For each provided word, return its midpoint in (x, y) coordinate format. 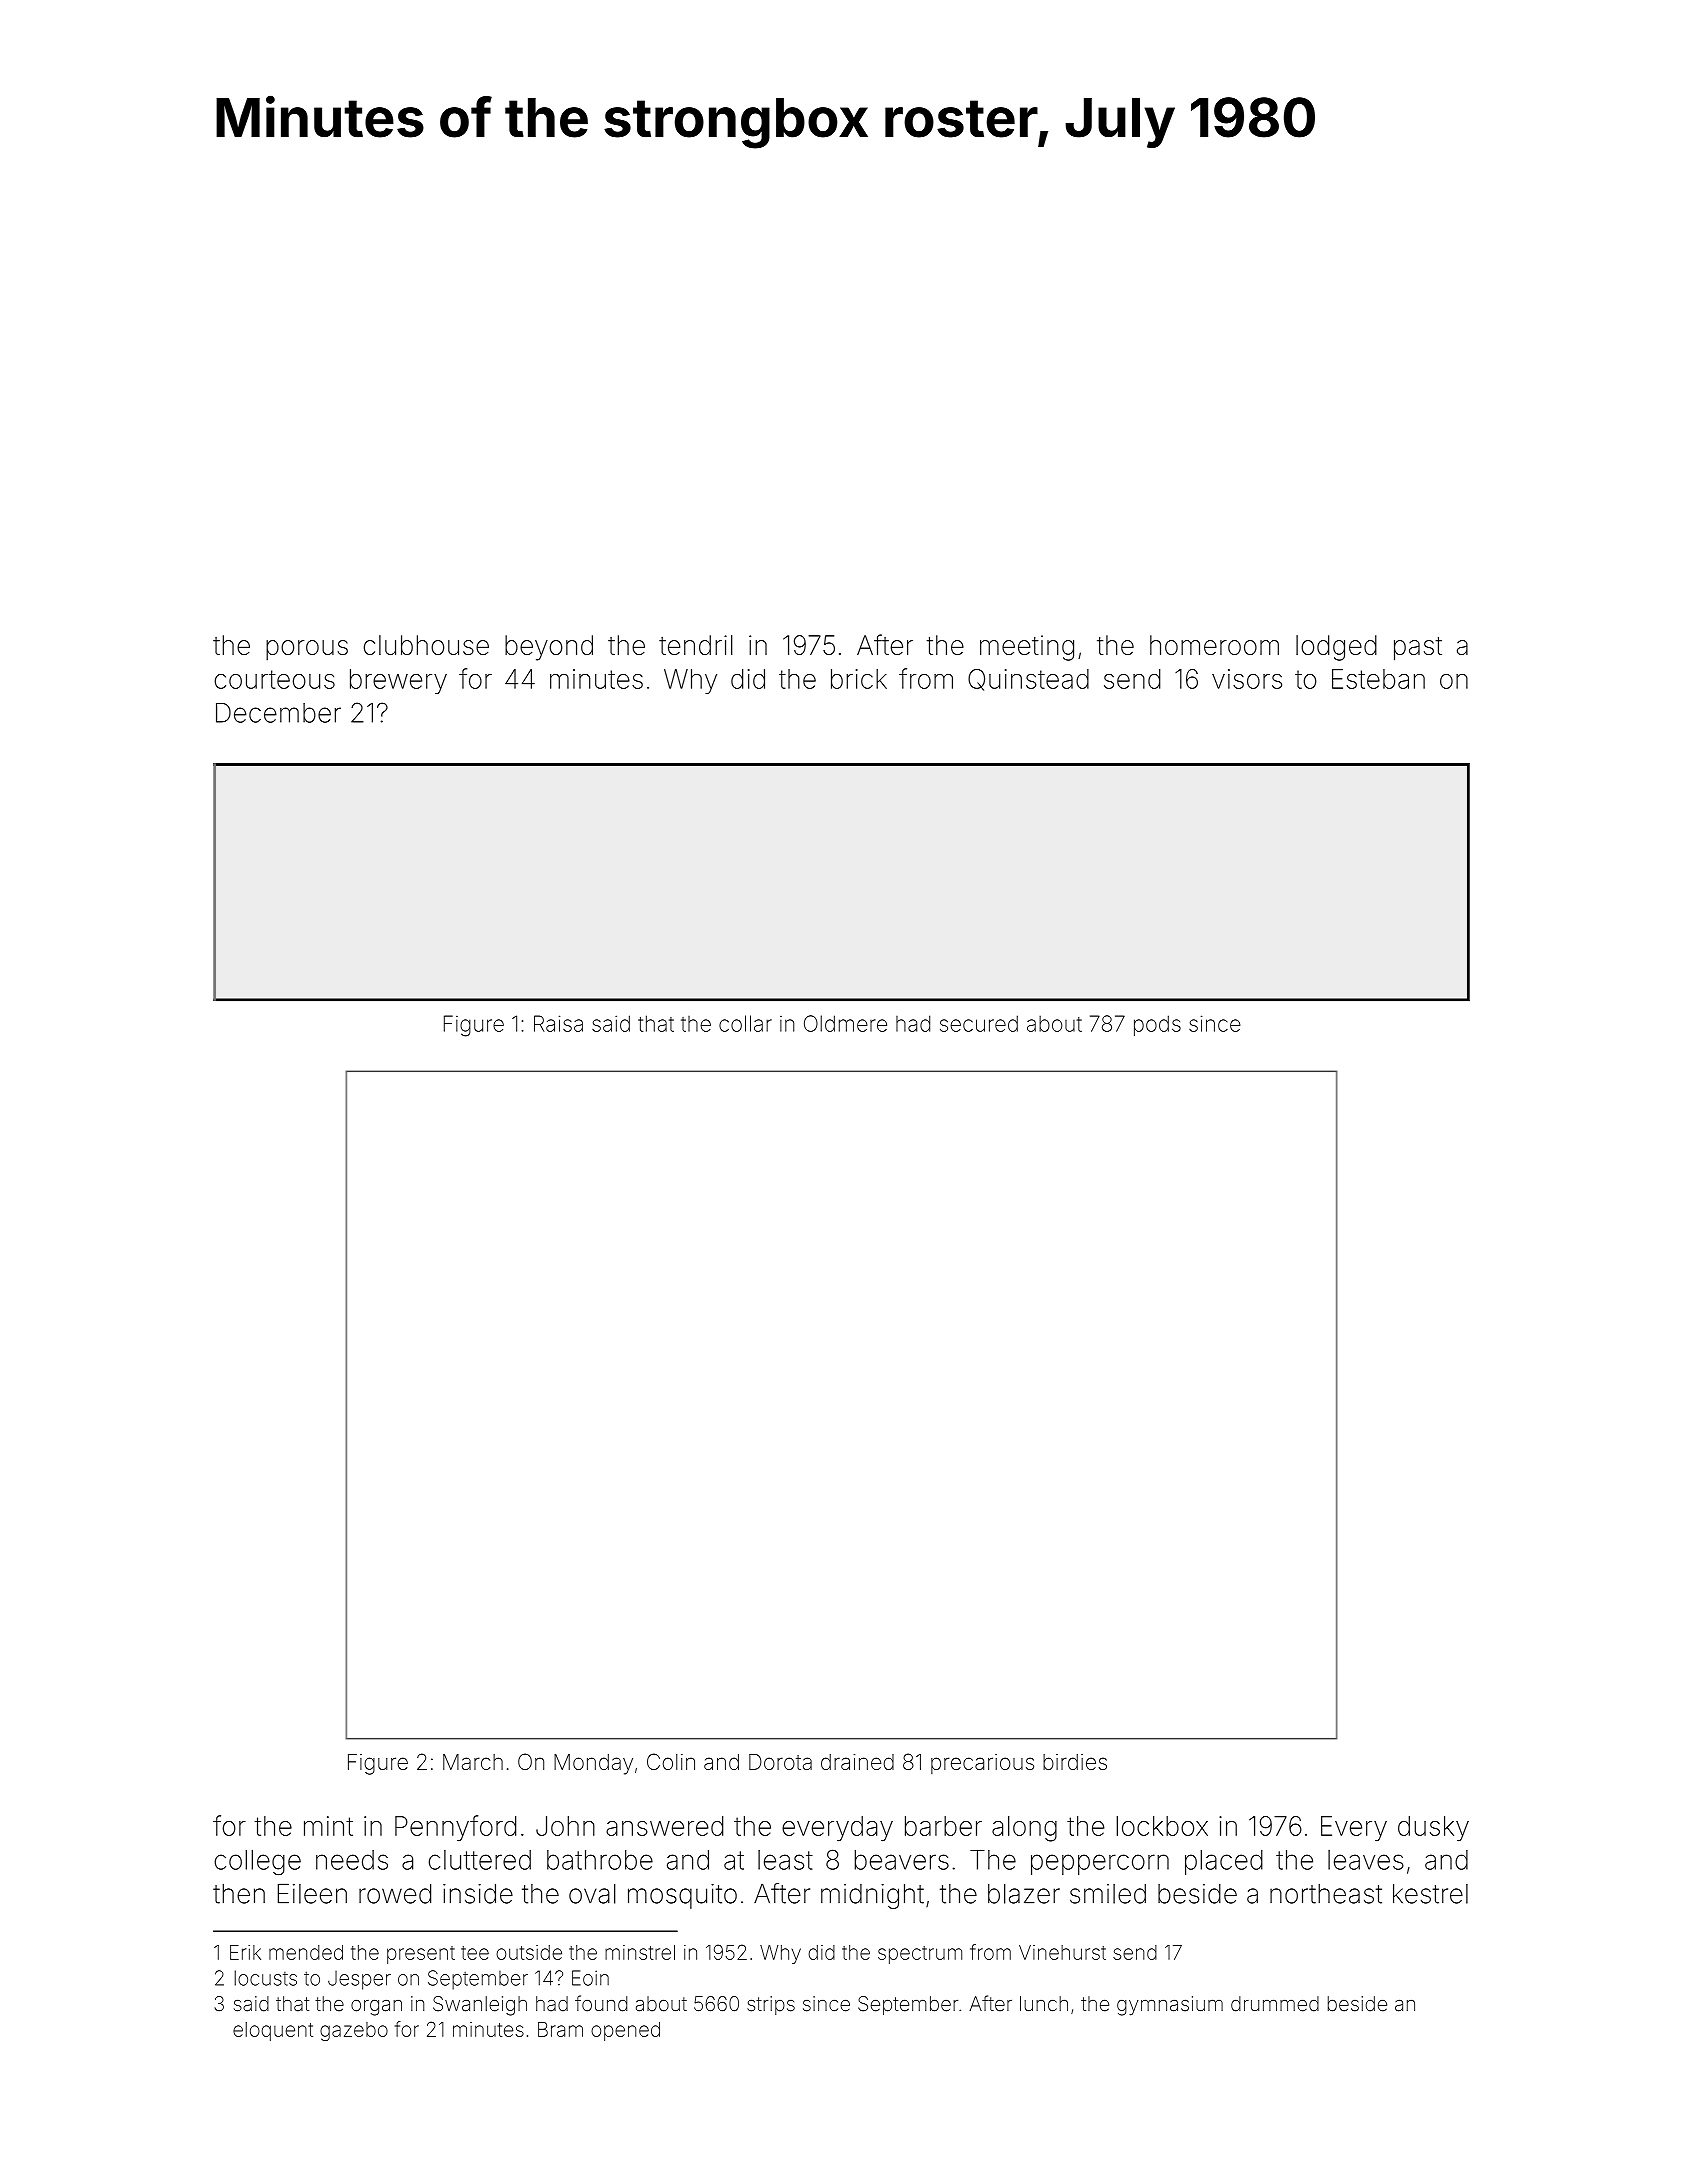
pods (1157, 1025)
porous (307, 650)
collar (745, 1023)
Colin (671, 1761)
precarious (982, 1764)
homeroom (1214, 645)
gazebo (354, 2031)
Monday (593, 1764)
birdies (1075, 1762)
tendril (696, 645)
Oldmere (845, 1023)
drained (857, 1762)
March (473, 1762)
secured (979, 1023)
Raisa (558, 1023)
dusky (1433, 1829)
